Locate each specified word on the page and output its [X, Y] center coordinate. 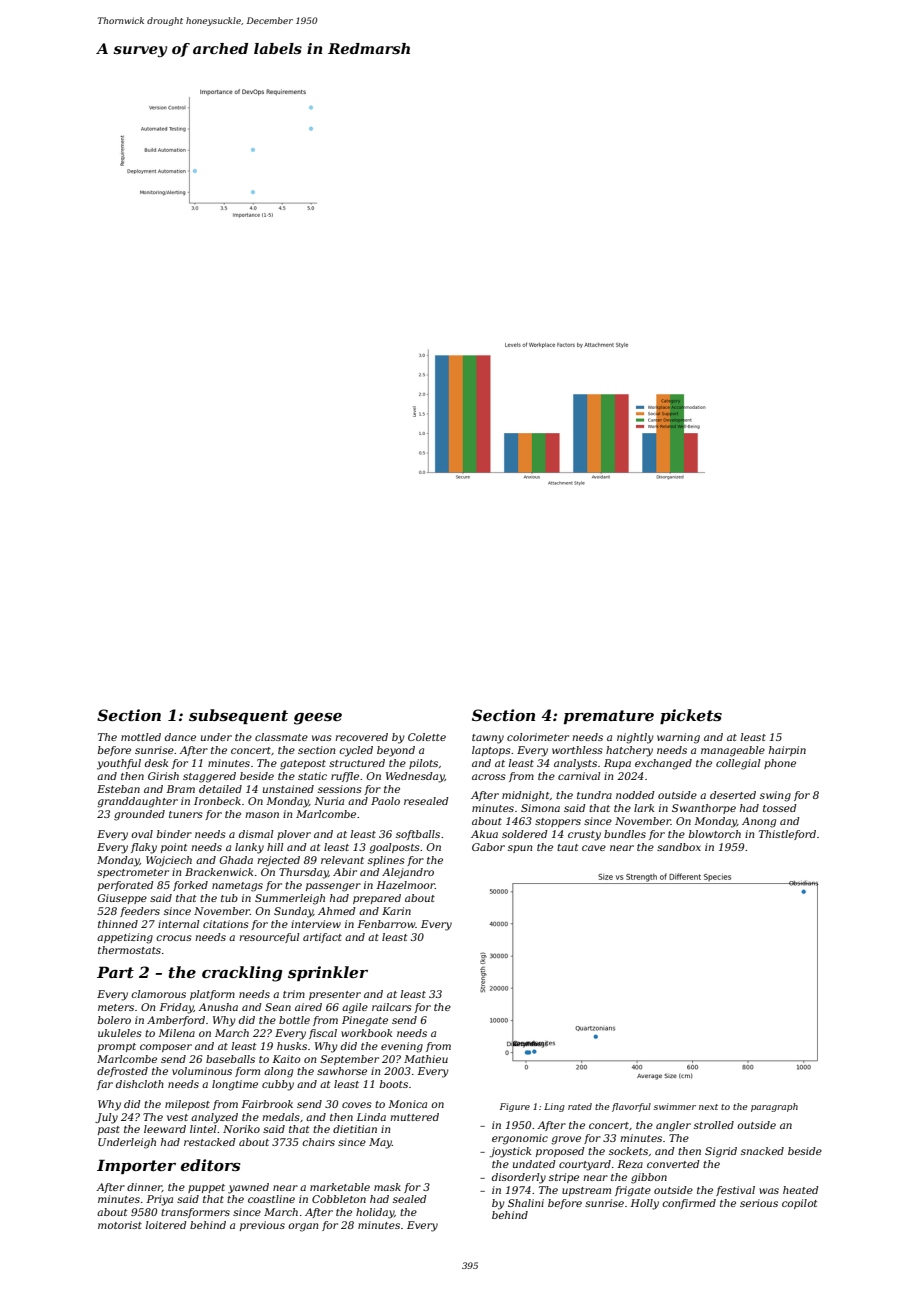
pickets [691, 716]
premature [609, 717]
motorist [120, 1225]
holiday [375, 1213]
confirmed [689, 1204]
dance [180, 737]
